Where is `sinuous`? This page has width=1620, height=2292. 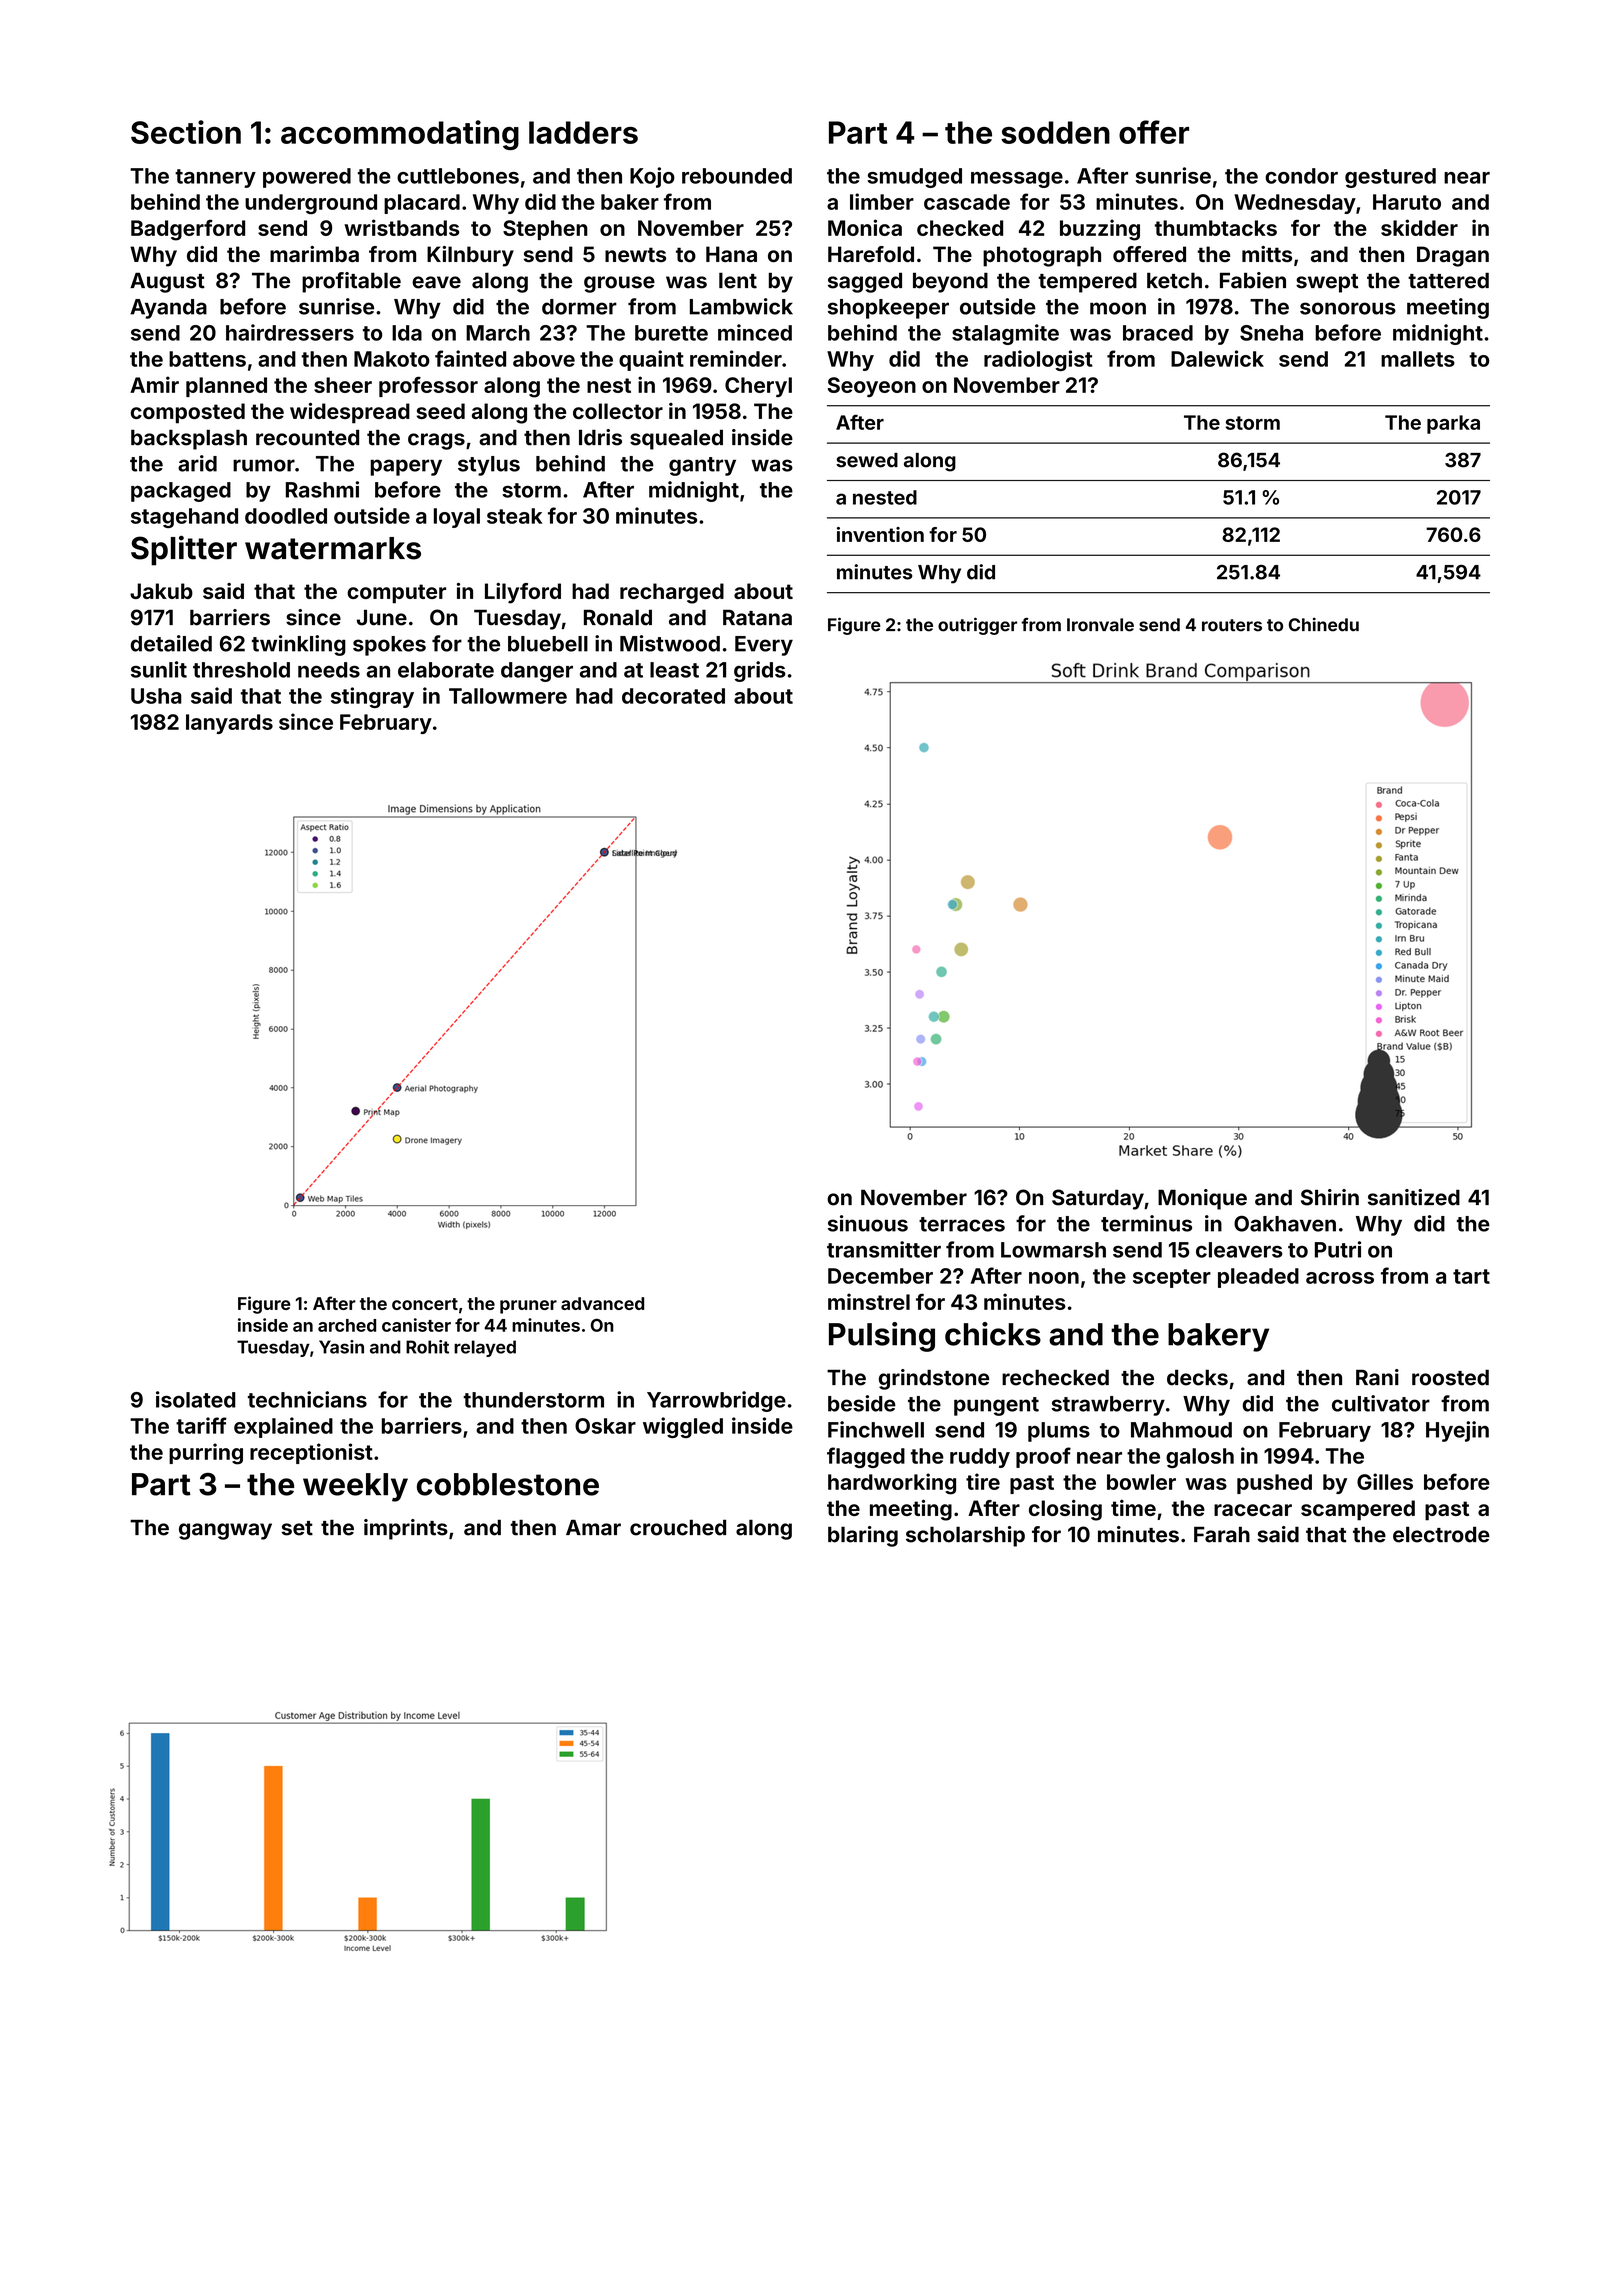
sinuous is located at coordinates (868, 1223).
